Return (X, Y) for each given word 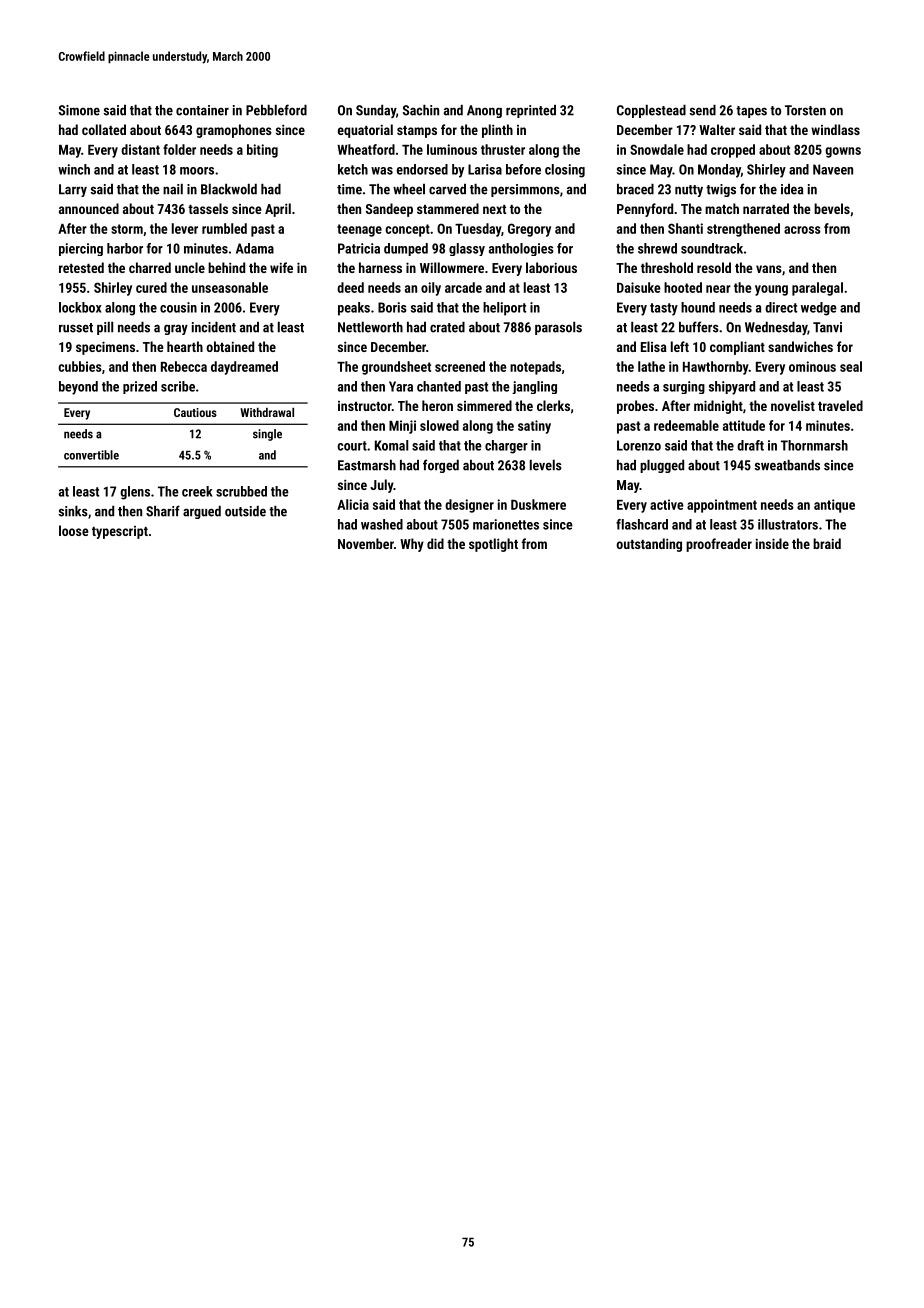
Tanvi (827, 327)
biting (262, 151)
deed (350, 287)
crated (447, 327)
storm (127, 229)
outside (245, 511)
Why (412, 545)
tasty (664, 309)
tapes (751, 112)
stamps (417, 132)
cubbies (80, 366)
